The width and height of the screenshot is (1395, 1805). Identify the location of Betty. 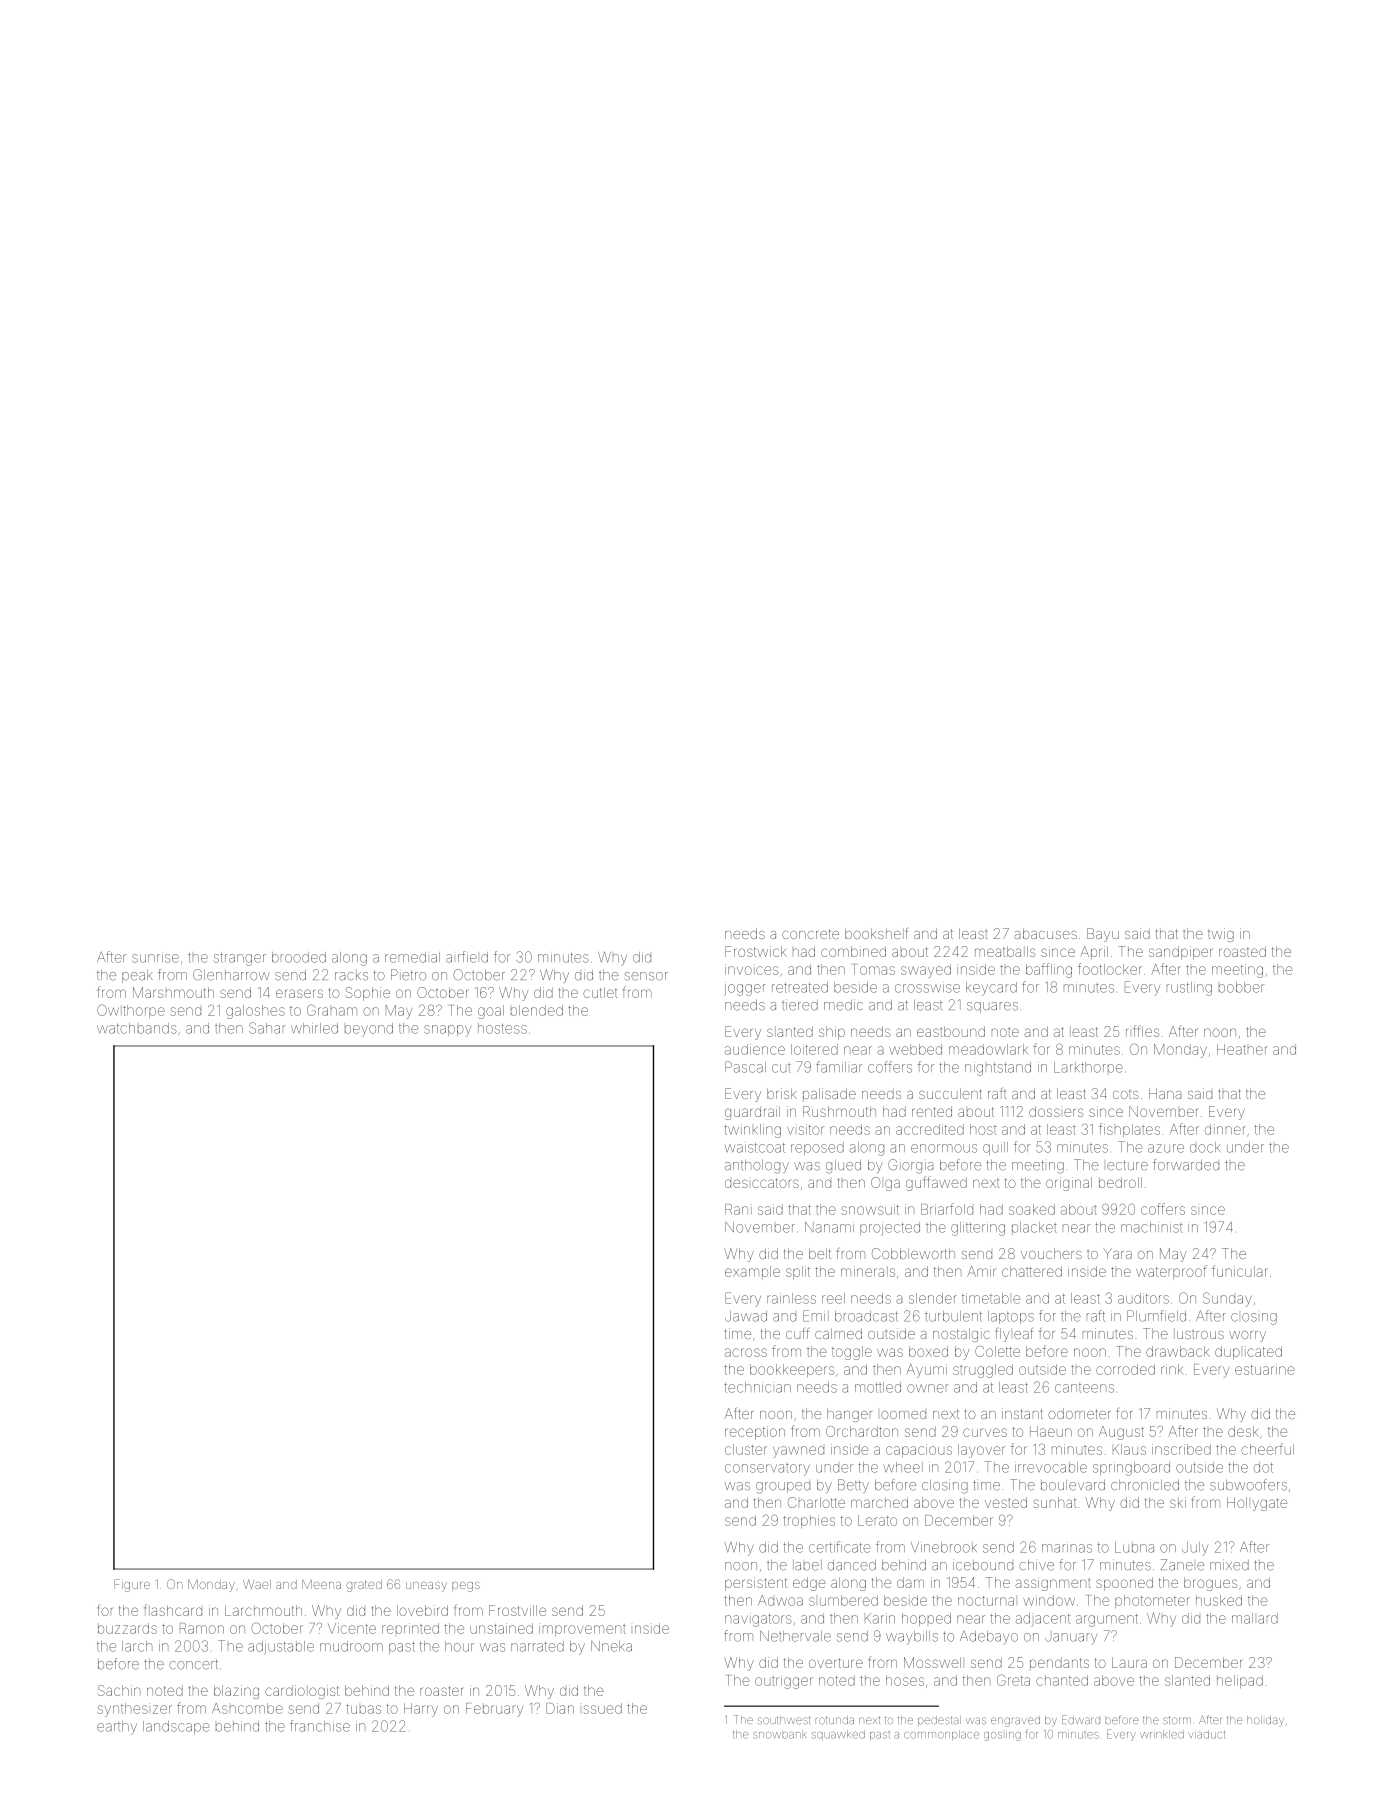
(853, 1486).
